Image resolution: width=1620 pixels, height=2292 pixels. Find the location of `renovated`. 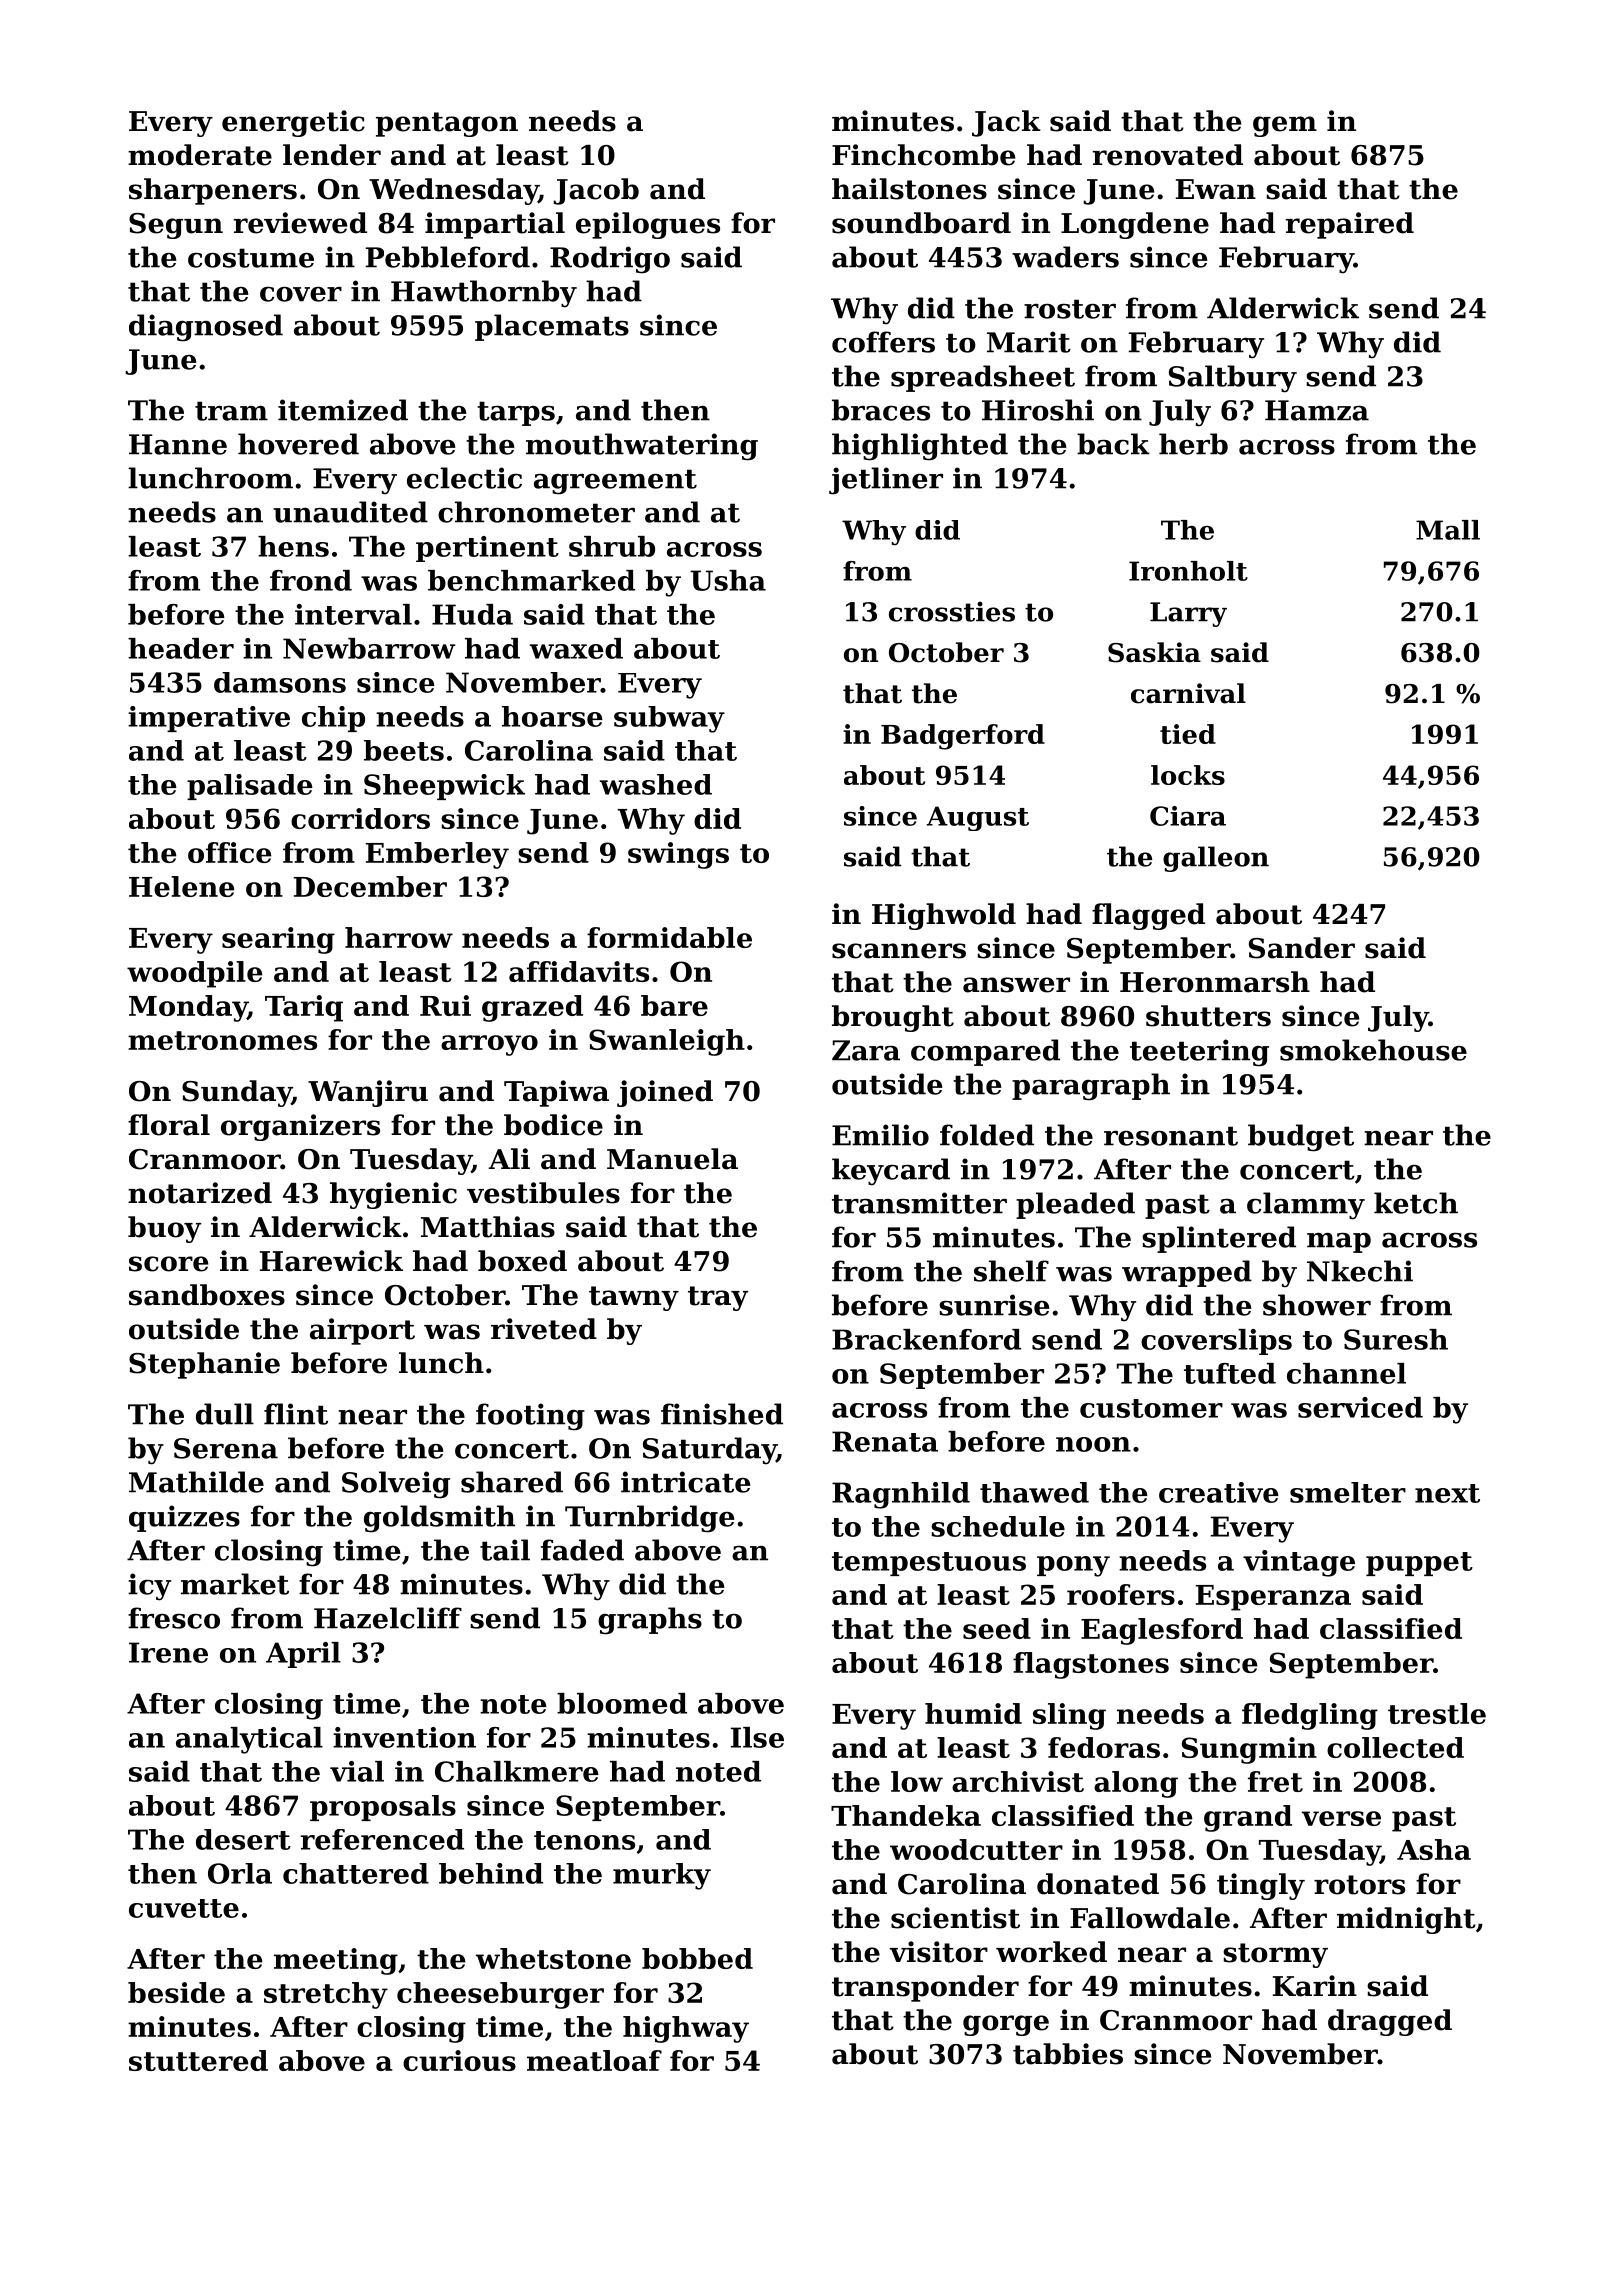

renovated is located at coordinates (1168, 155).
